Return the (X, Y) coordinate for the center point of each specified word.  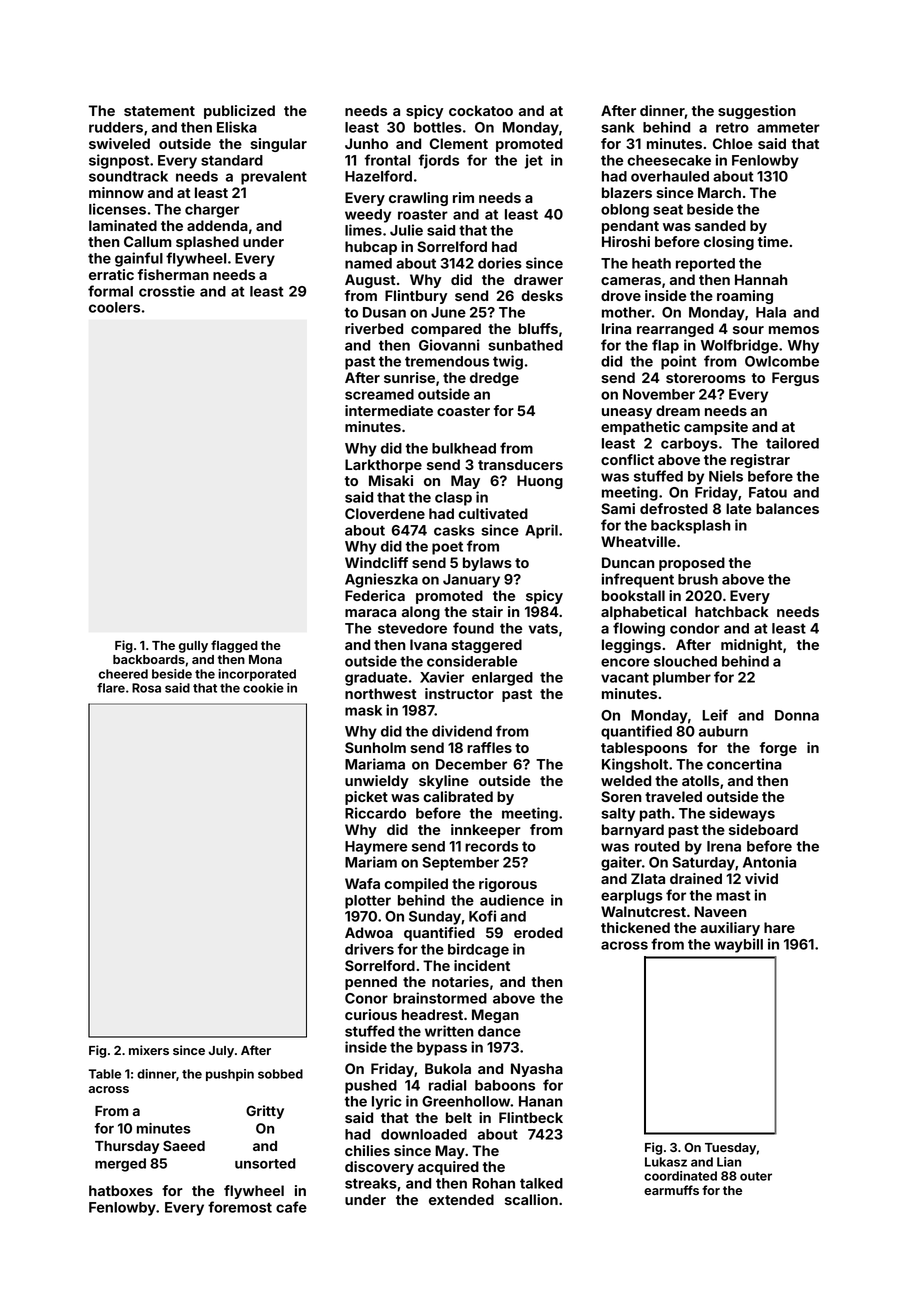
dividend (462, 731)
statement (159, 111)
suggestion (757, 112)
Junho (366, 143)
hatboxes (121, 1190)
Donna (797, 715)
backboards (149, 659)
